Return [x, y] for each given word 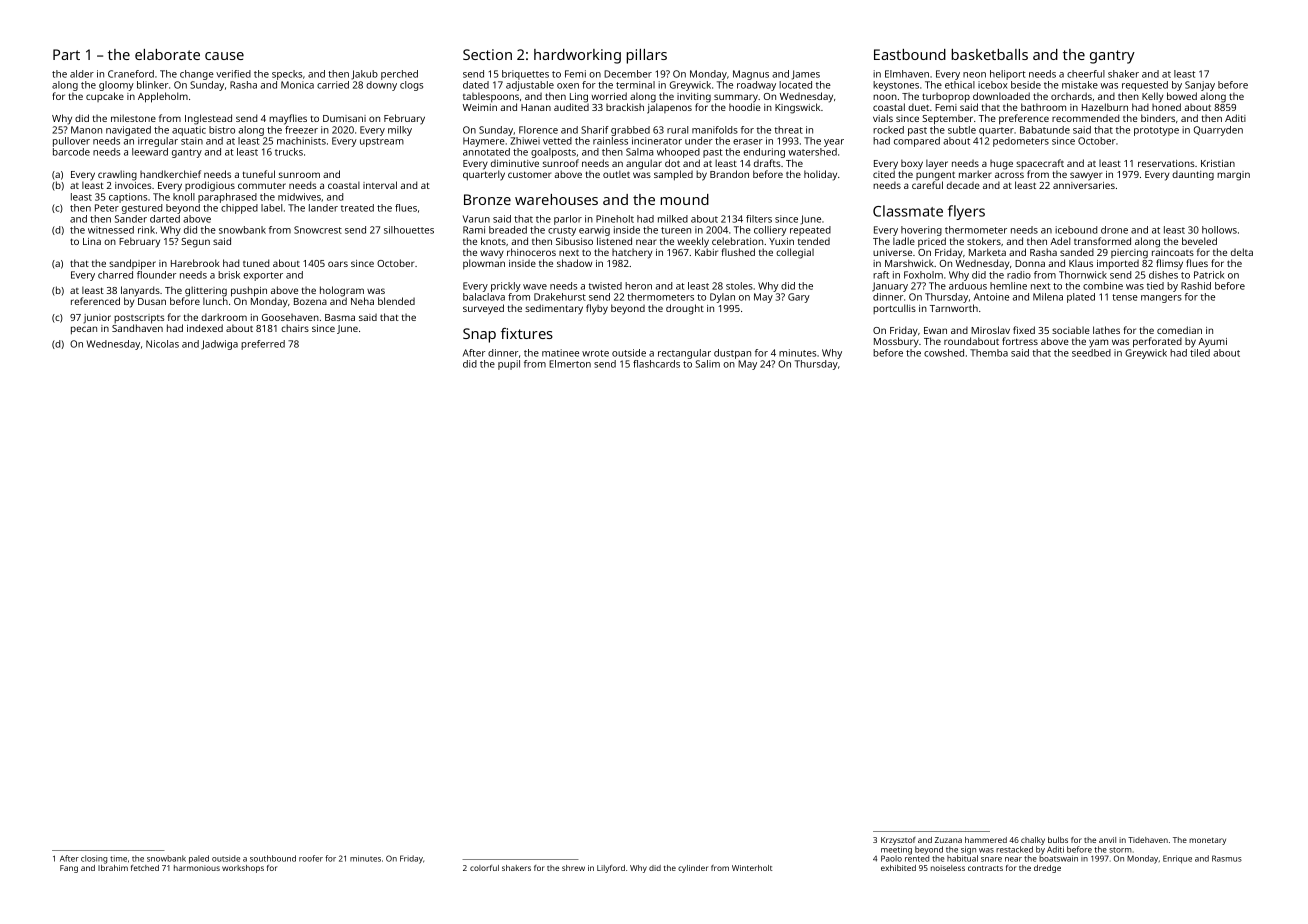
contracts [985, 868]
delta [1242, 252]
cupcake [105, 97]
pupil [509, 365]
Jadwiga [219, 345]
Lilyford [611, 869]
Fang [69, 869]
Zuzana [948, 840]
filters [759, 219]
